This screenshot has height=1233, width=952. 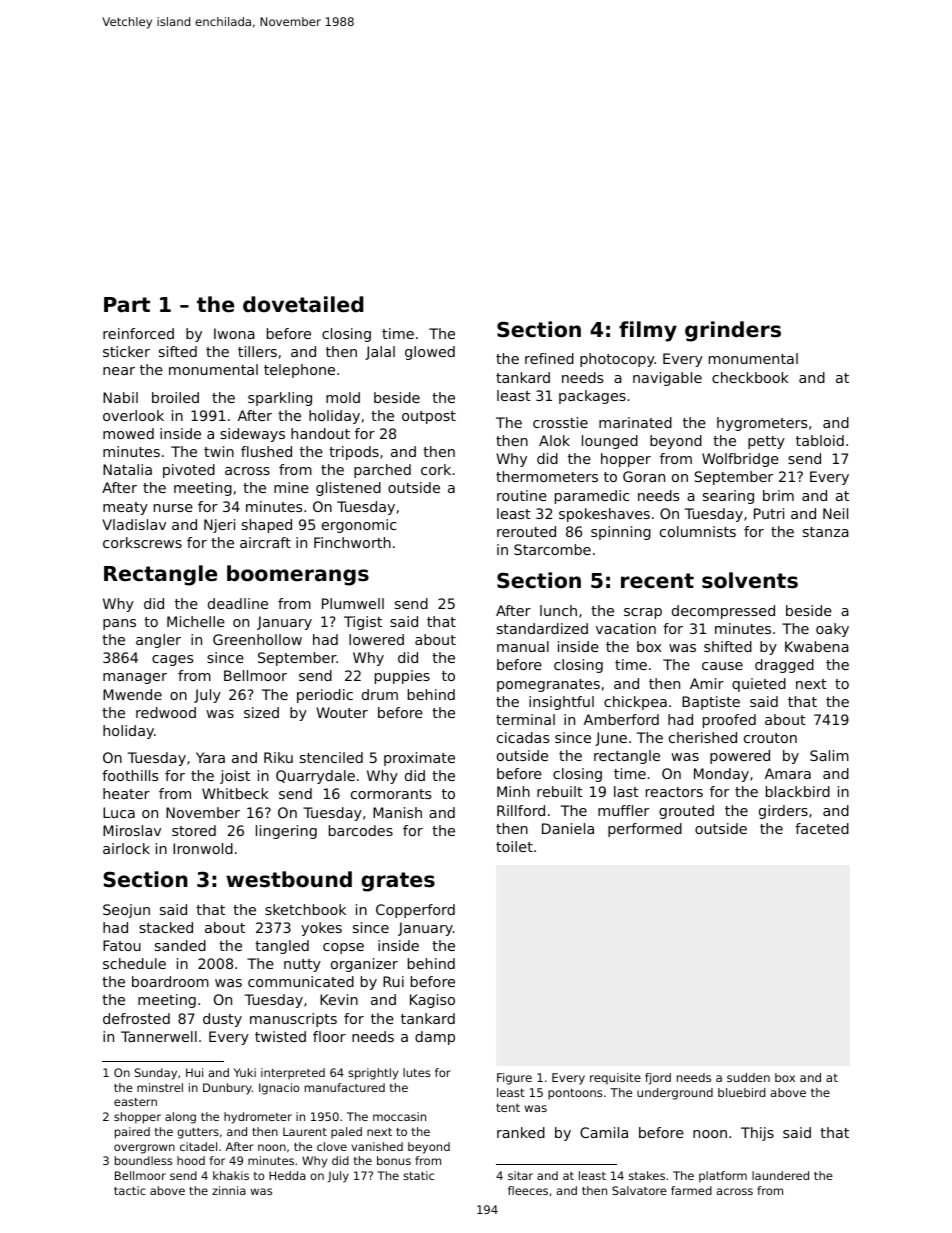 I want to click on stacked, so click(x=166, y=927).
